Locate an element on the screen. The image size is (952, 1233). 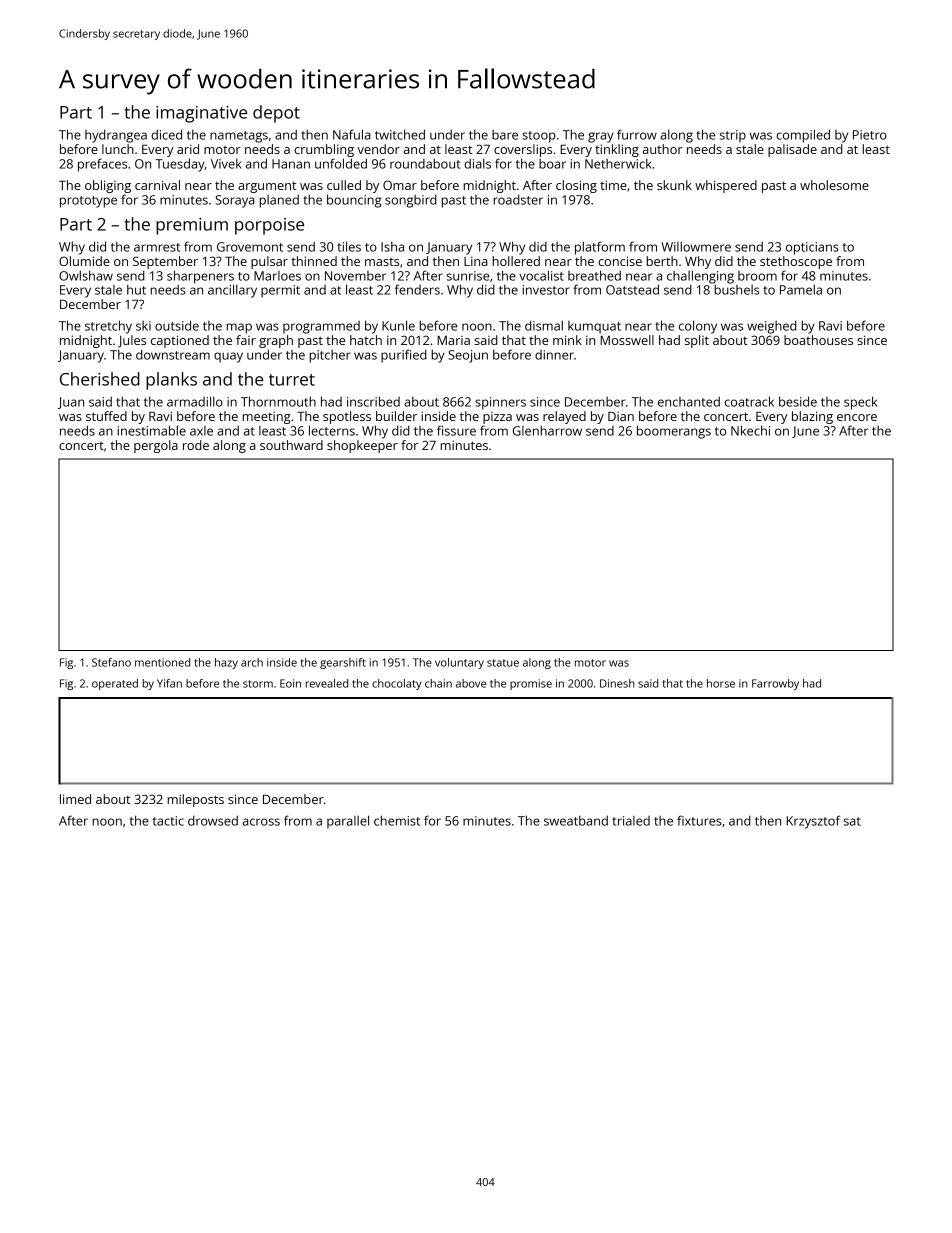
gearshift is located at coordinates (343, 663).
